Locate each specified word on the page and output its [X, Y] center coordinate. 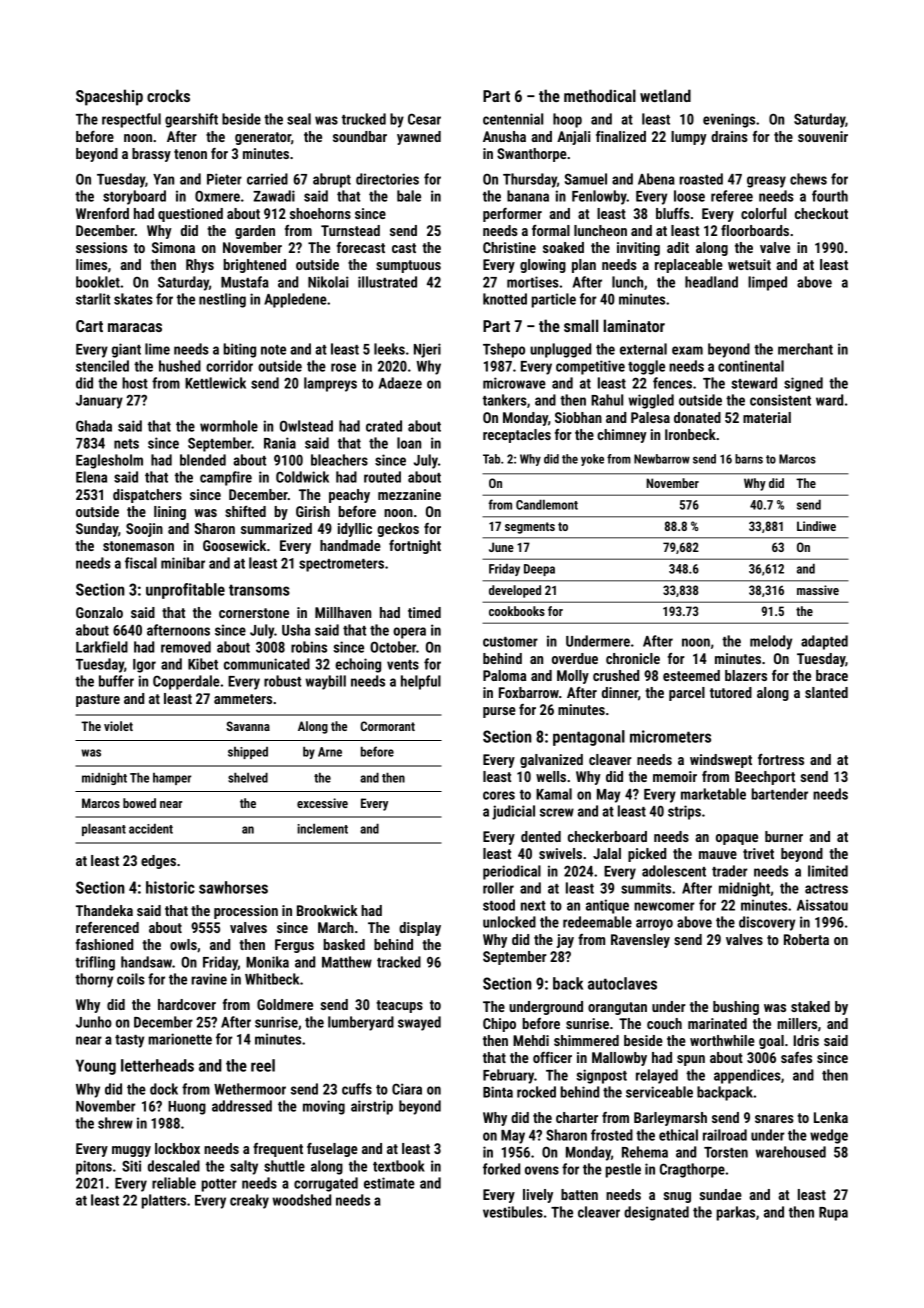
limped [767, 283]
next [533, 906]
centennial [513, 119]
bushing [736, 1008]
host [135, 383]
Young [96, 1067]
